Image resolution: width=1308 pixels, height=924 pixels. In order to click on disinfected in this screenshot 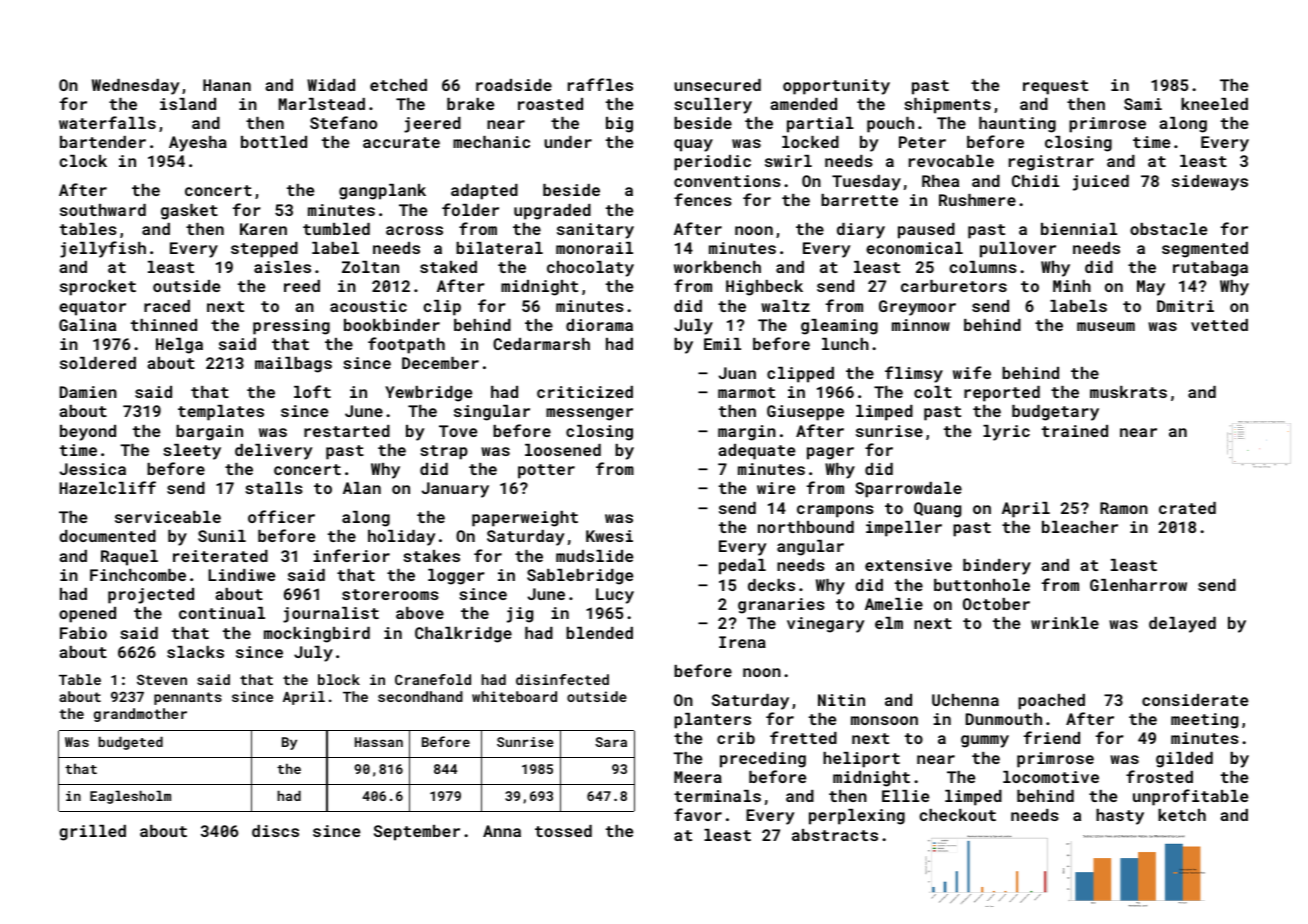, I will do `click(562, 679)`.
